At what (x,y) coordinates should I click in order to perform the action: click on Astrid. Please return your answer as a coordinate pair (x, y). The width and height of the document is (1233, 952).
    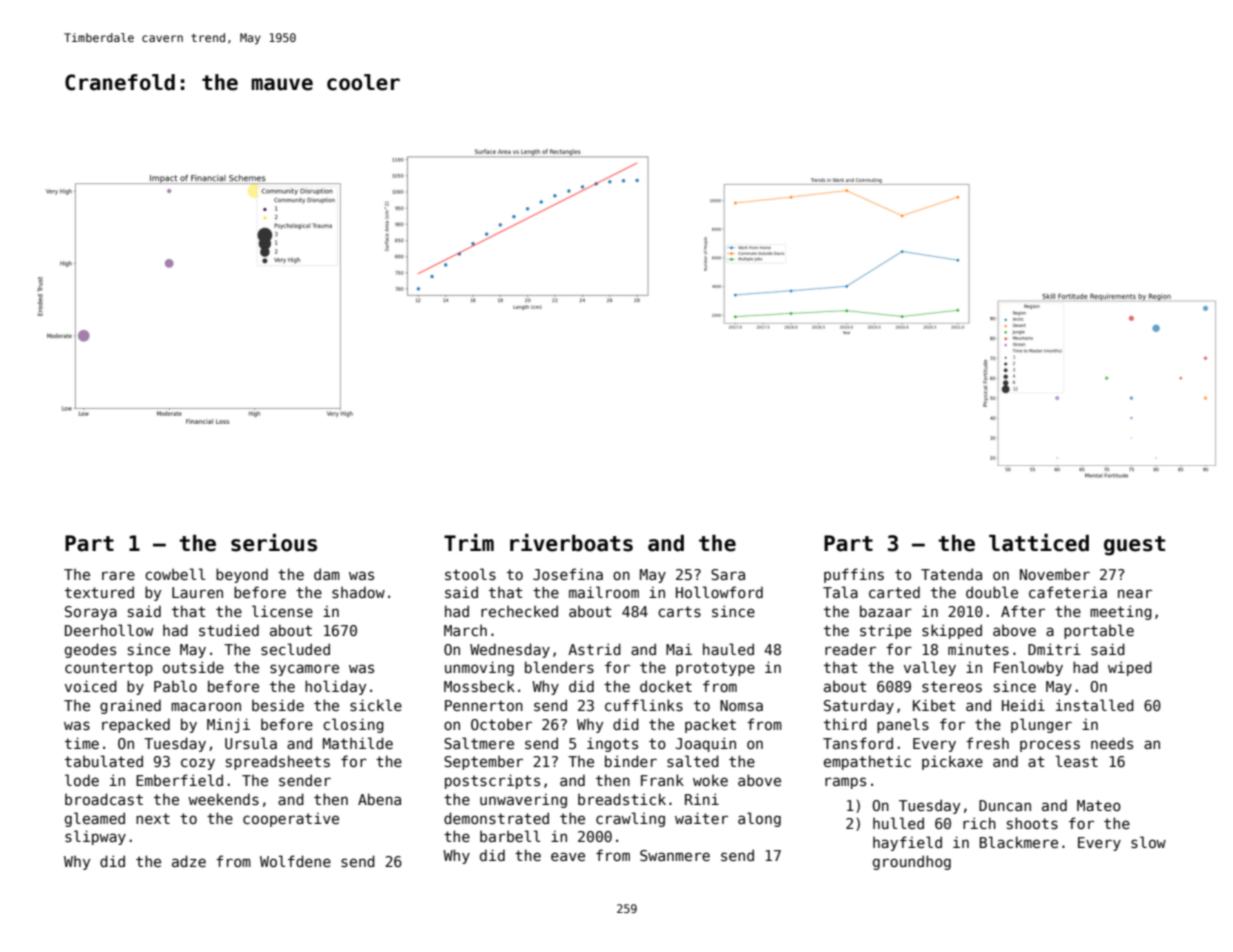
    Looking at the image, I should click on (594, 649).
